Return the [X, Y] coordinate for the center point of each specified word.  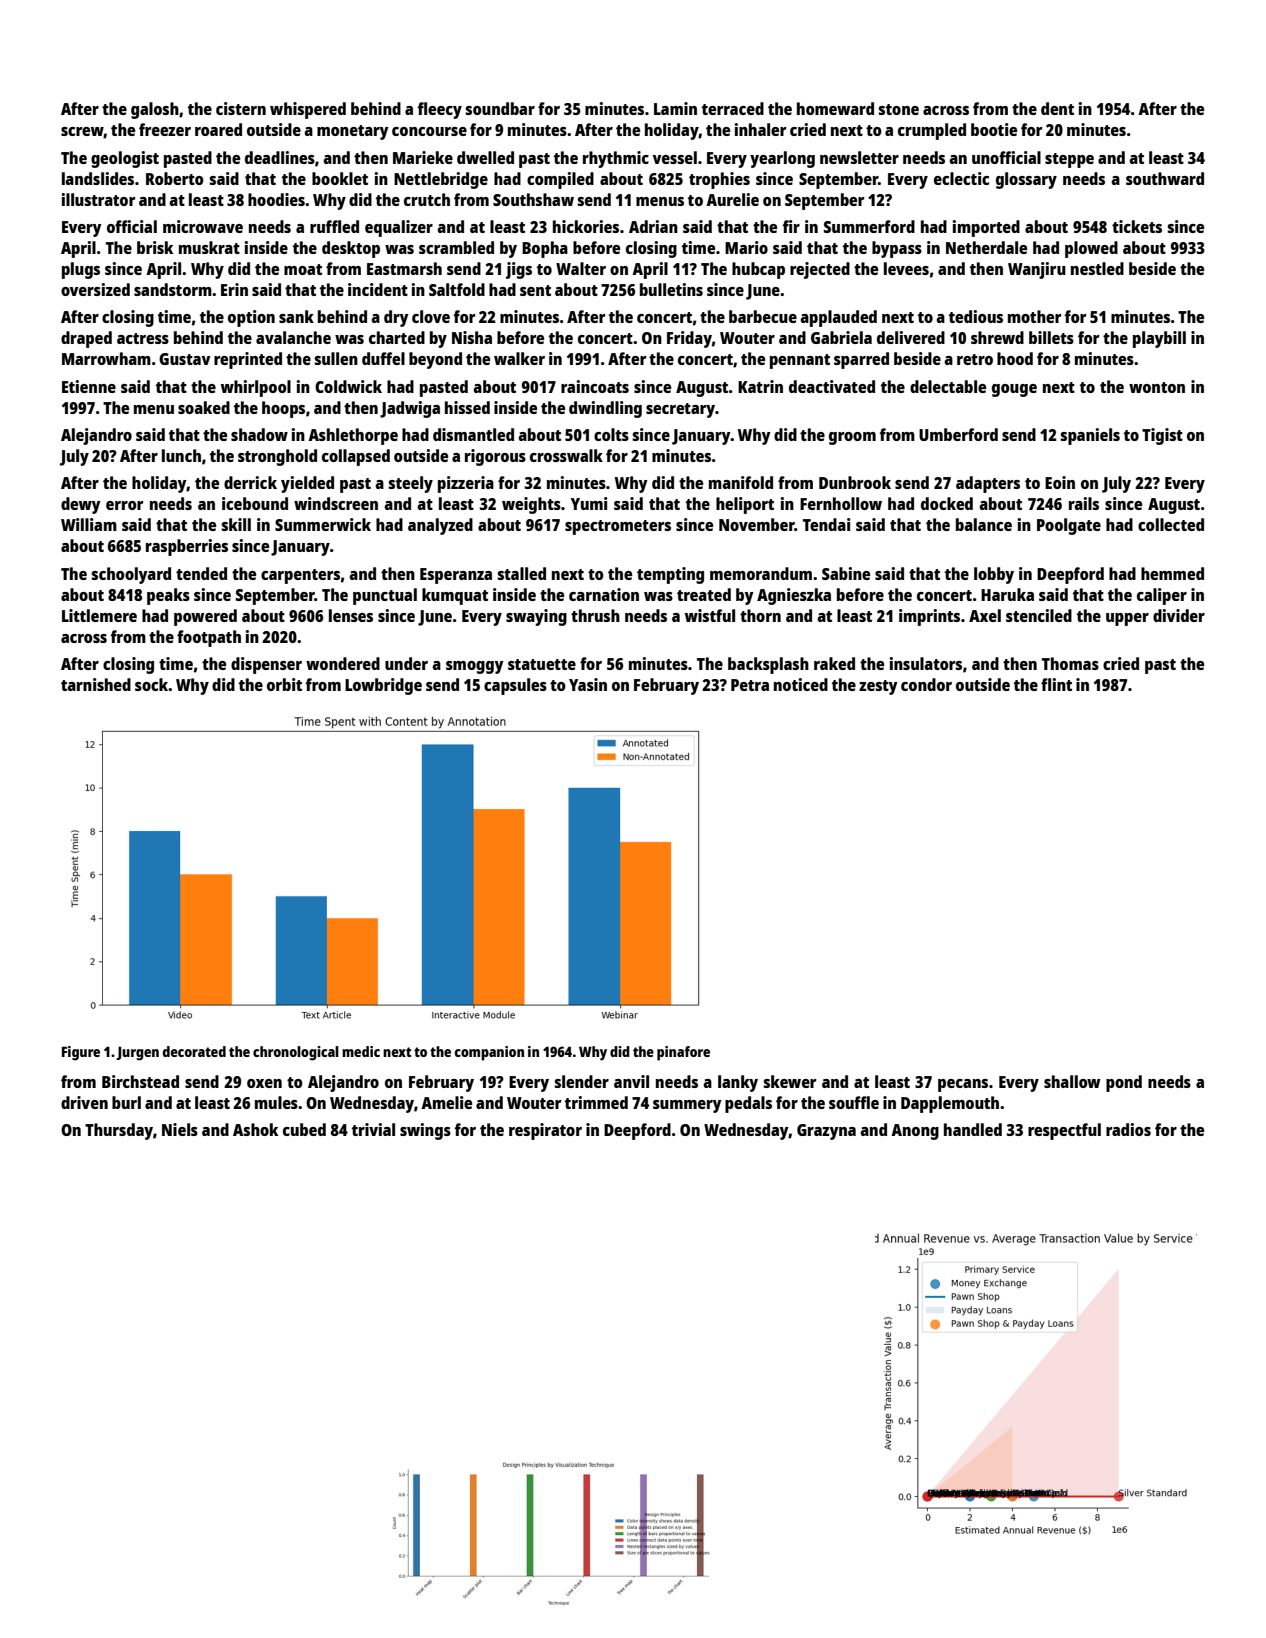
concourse [429, 131]
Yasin [588, 684]
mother [1034, 316]
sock [152, 684]
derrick [250, 482]
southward [1165, 178]
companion [489, 1053]
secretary [680, 410]
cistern [241, 108]
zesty [878, 687]
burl [126, 1102]
